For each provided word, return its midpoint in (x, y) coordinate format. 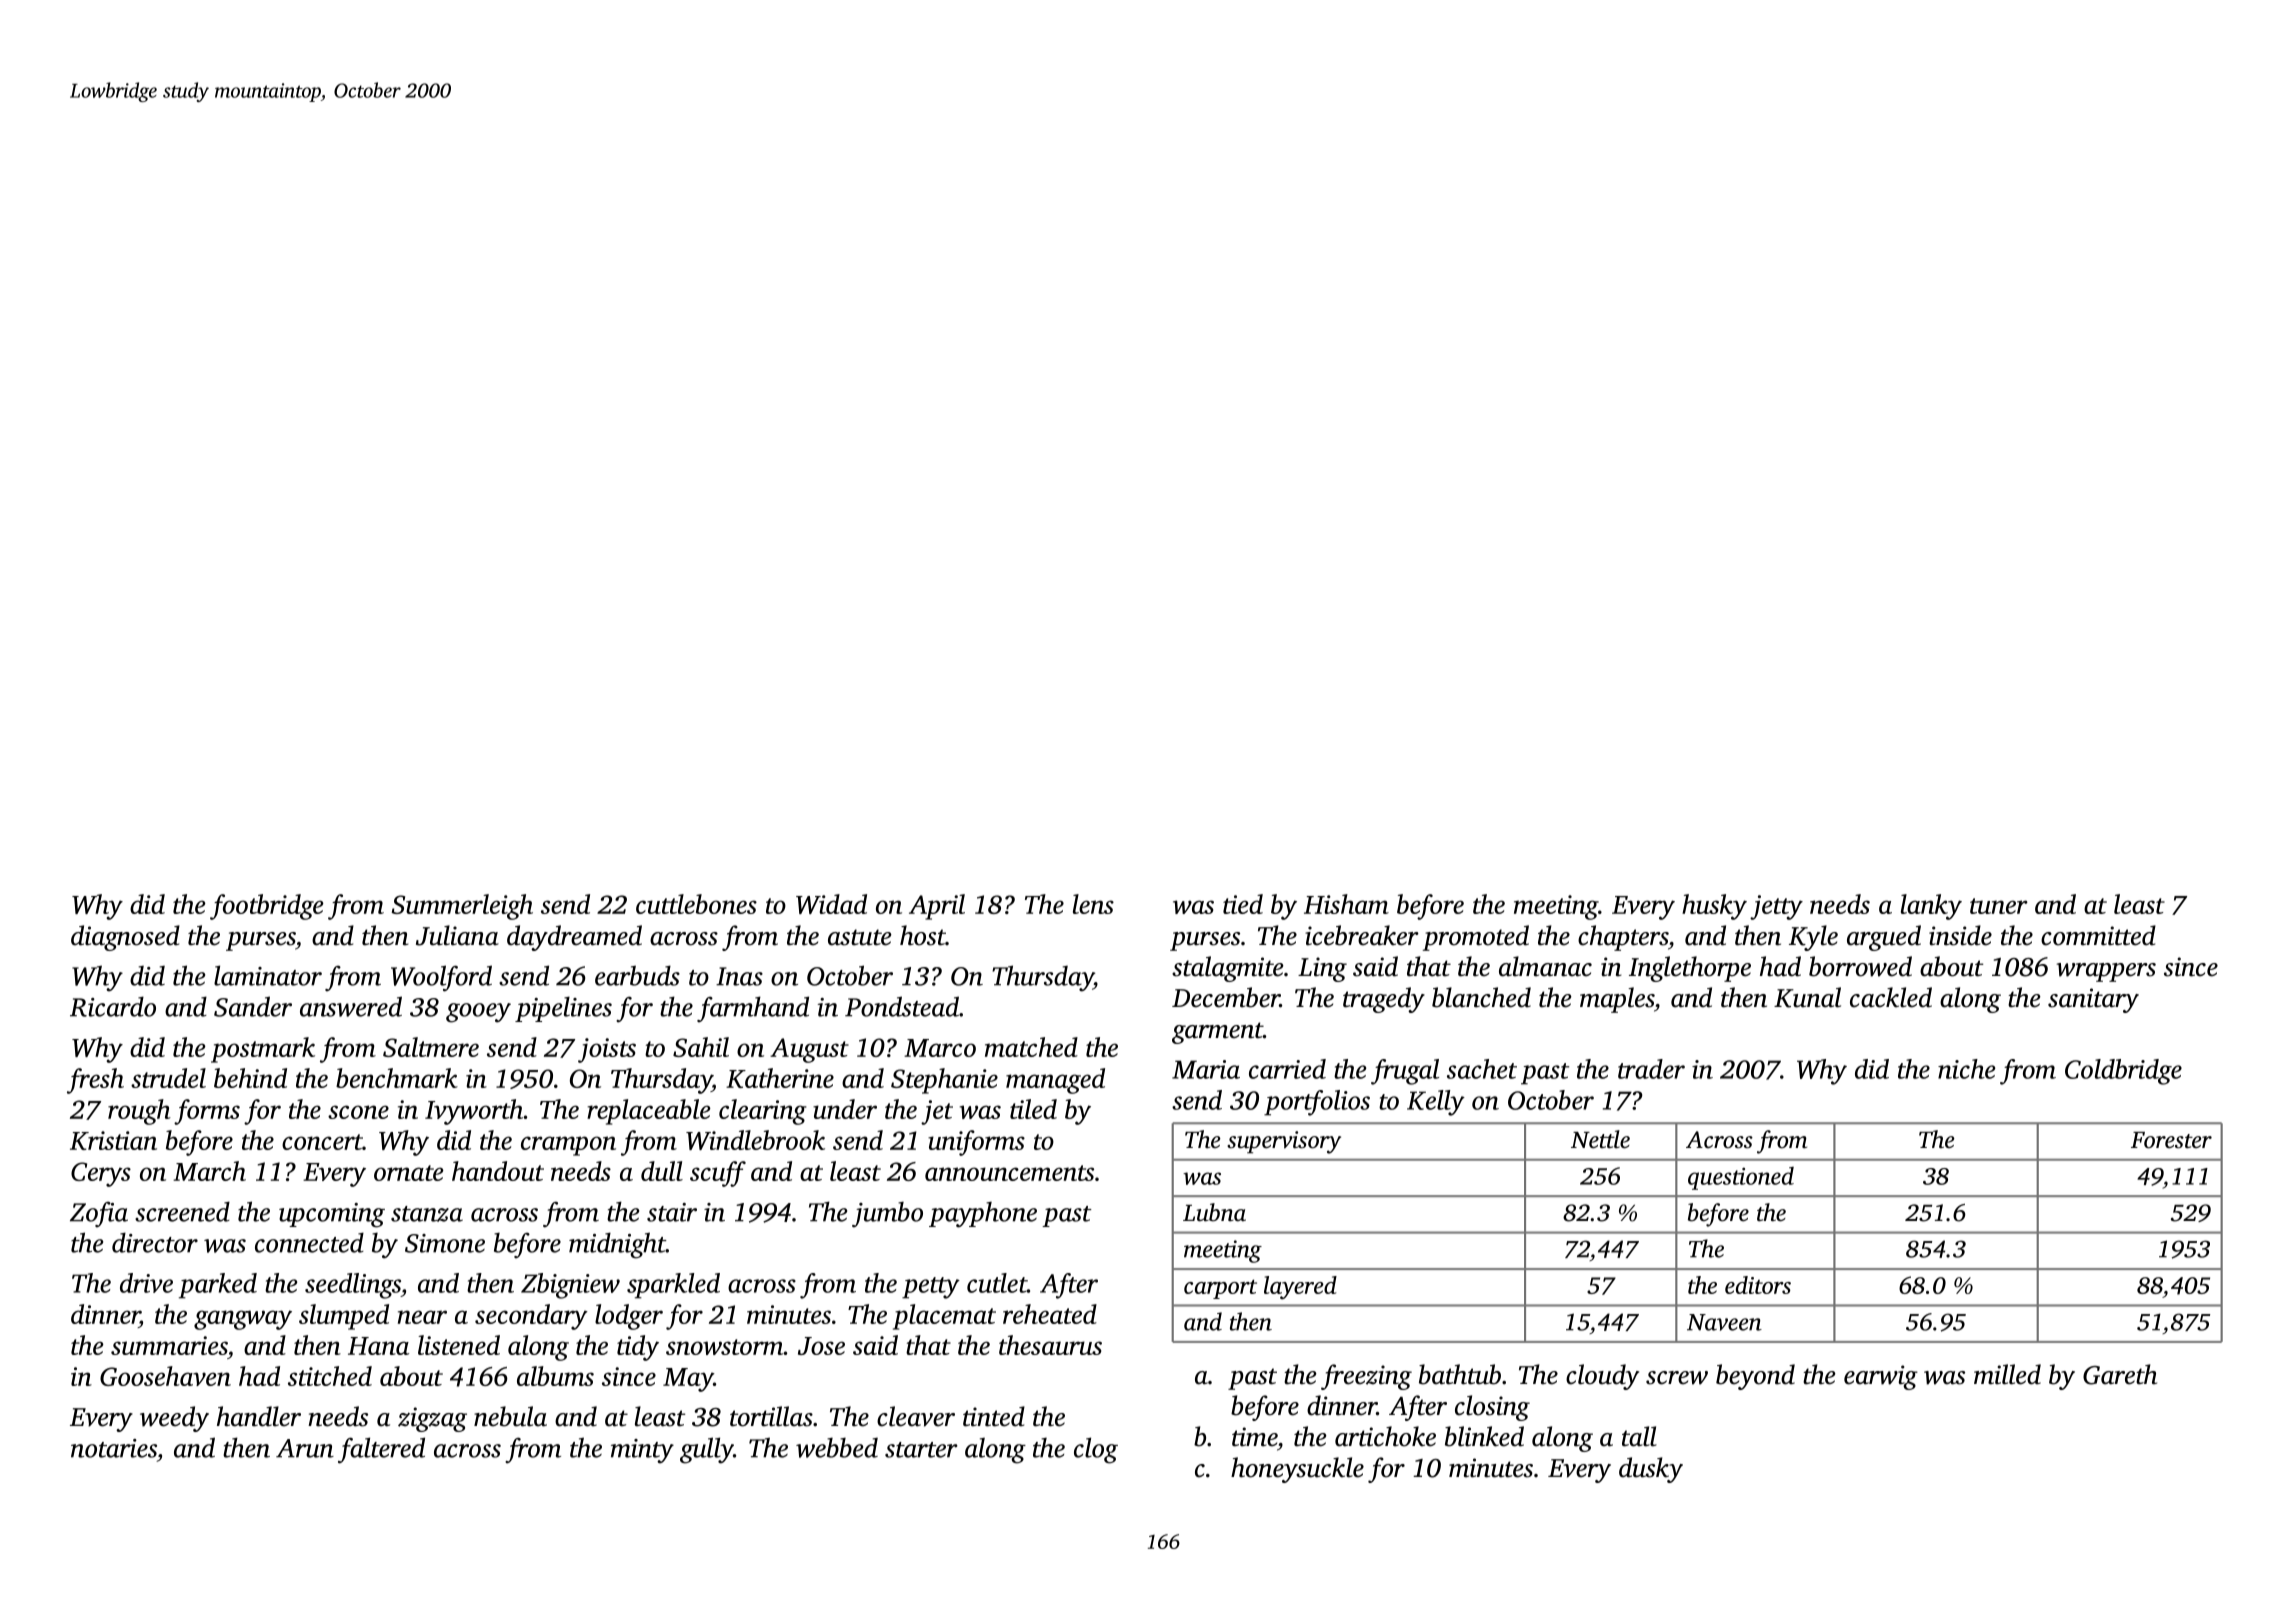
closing (1492, 1408)
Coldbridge (2123, 1072)
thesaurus (1050, 1345)
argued (1884, 938)
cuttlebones (696, 904)
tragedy (1384, 1000)
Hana (378, 1346)
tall (1639, 1436)
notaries (114, 1448)
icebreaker (1362, 935)
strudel (168, 1078)
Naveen (1724, 1322)
